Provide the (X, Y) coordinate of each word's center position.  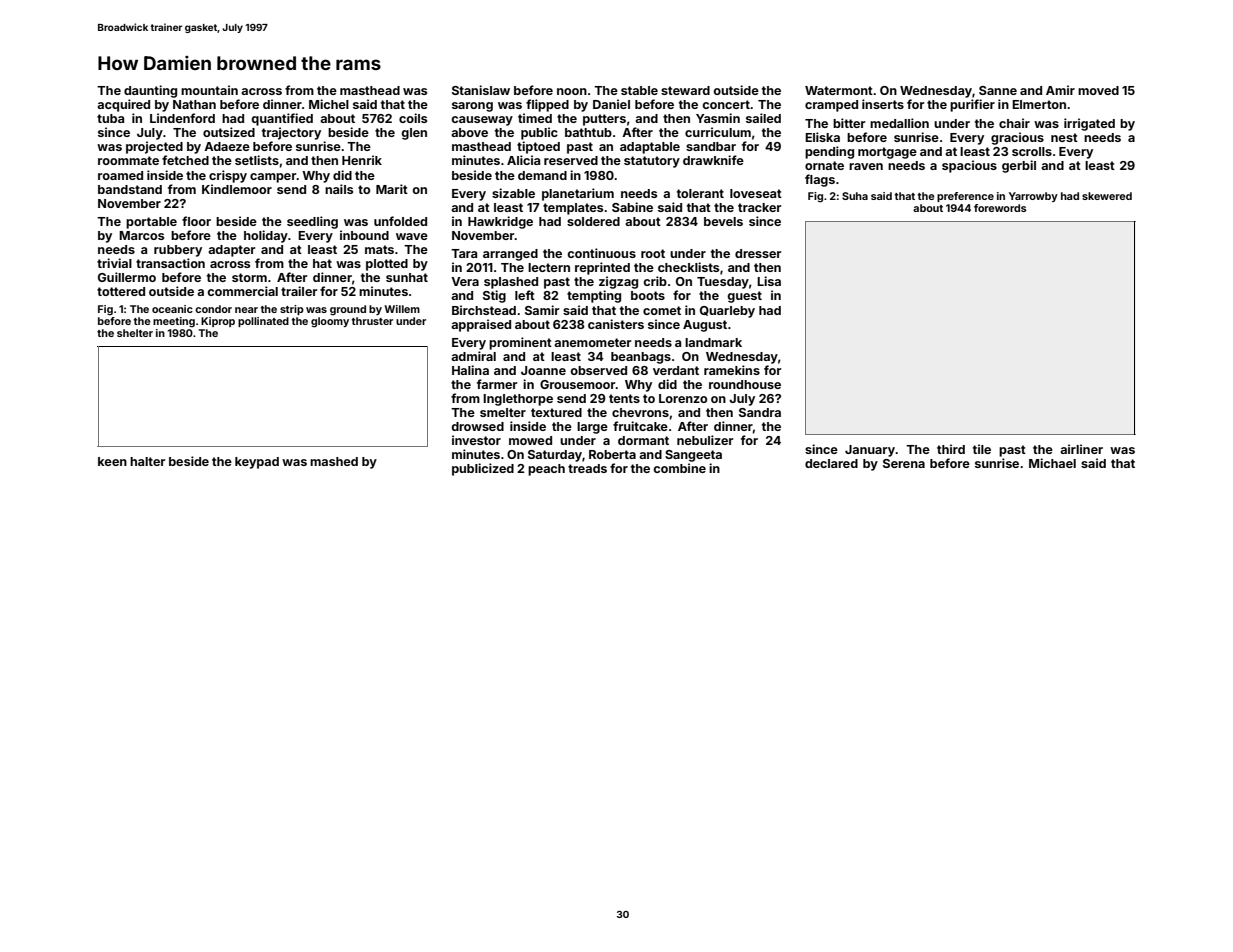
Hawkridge (500, 222)
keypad (257, 463)
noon (572, 91)
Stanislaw (481, 90)
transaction (170, 263)
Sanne (998, 90)
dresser (758, 253)
